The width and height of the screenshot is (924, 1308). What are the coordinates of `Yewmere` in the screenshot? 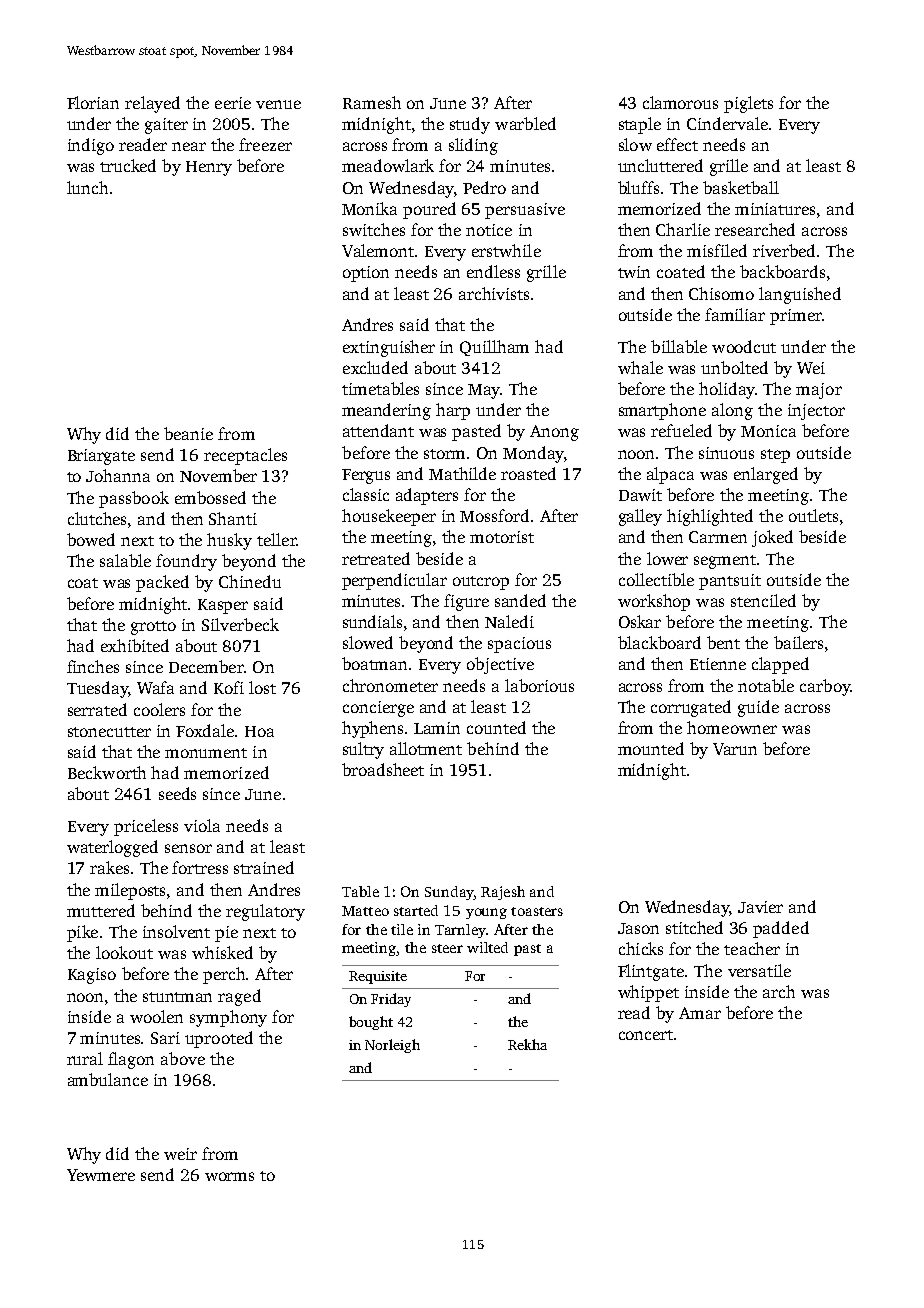 It's located at (101, 1175).
